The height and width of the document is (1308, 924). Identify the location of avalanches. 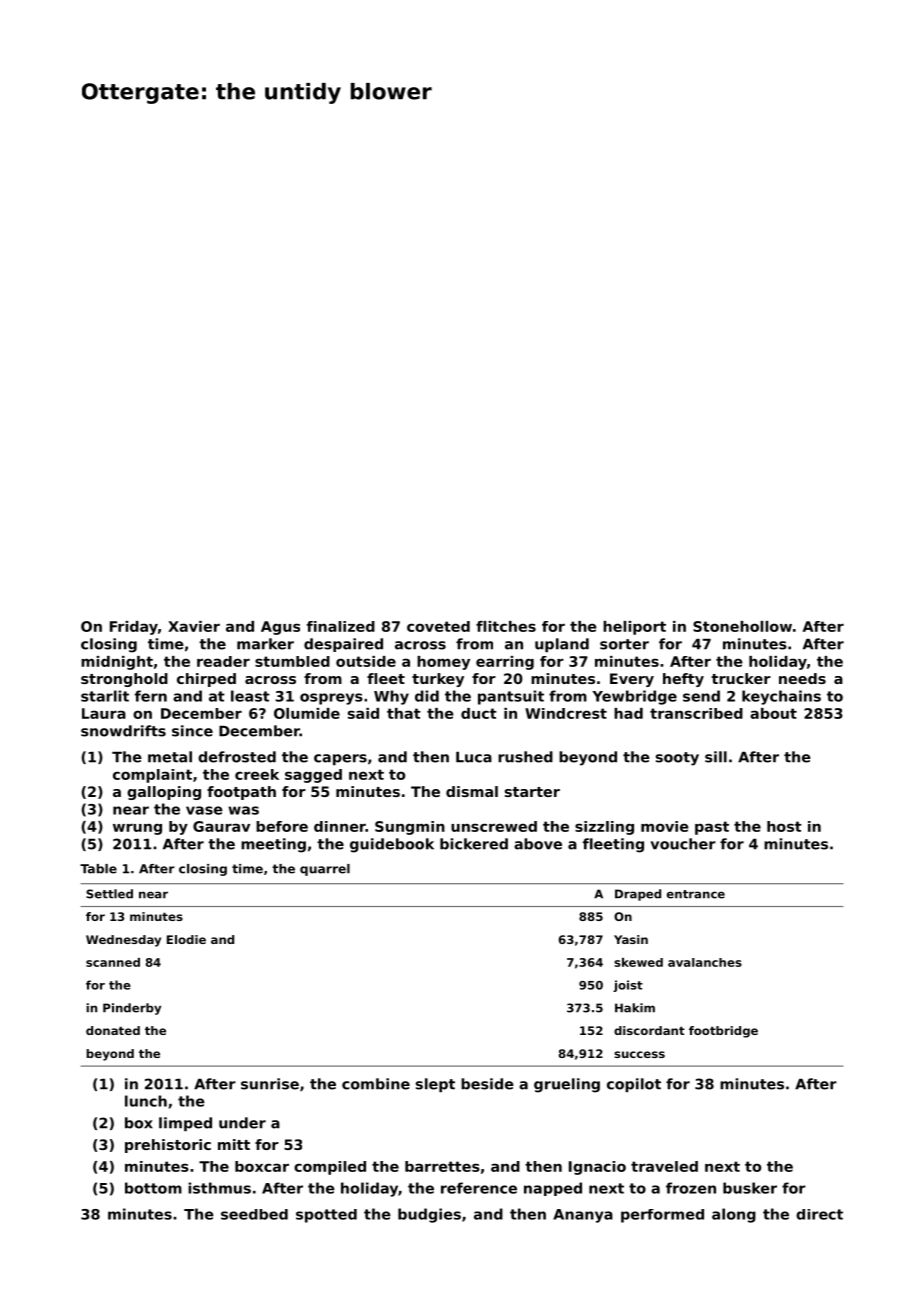
(705, 962).
